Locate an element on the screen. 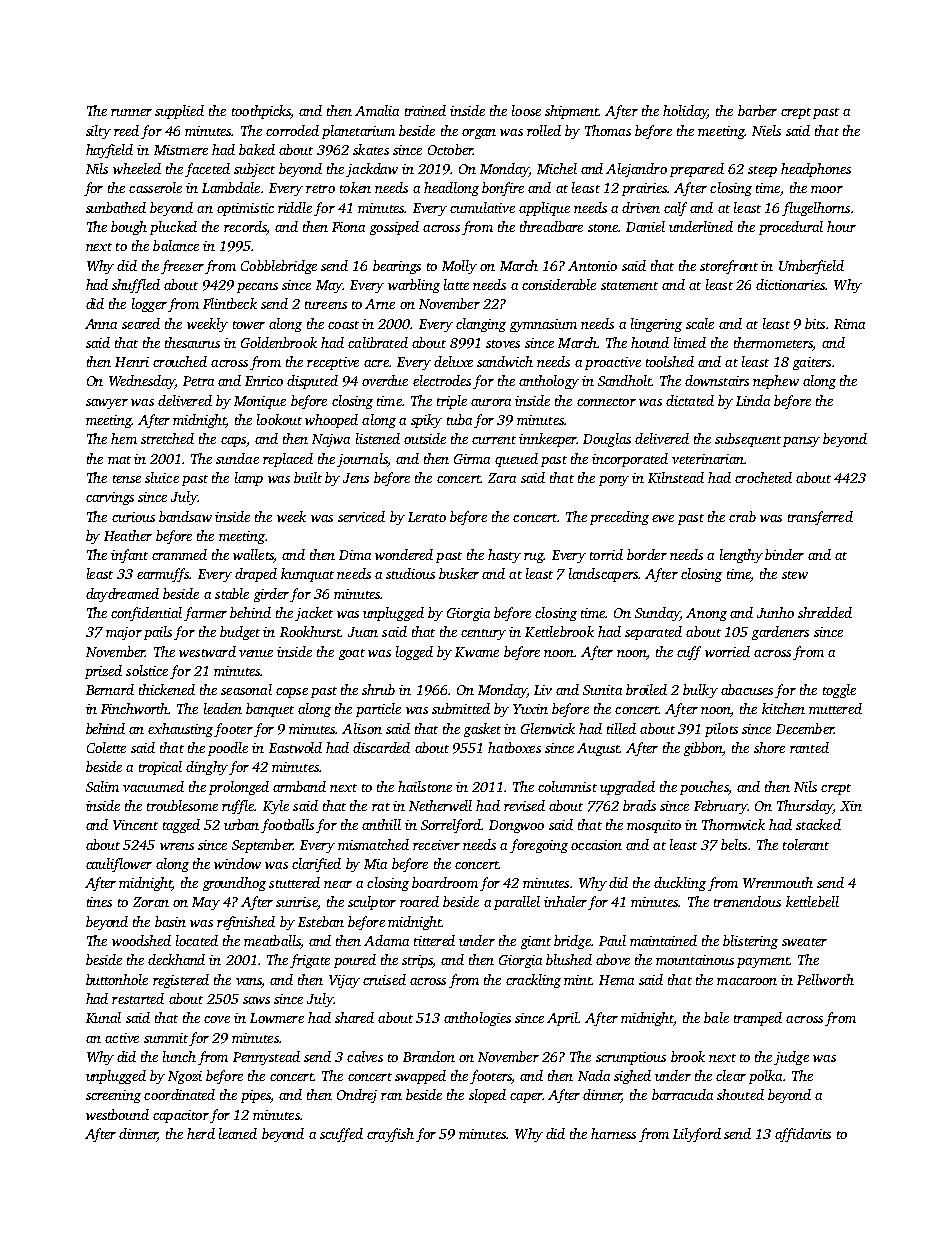 This screenshot has width=952, height=1233. gaiters is located at coordinates (812, 363).
